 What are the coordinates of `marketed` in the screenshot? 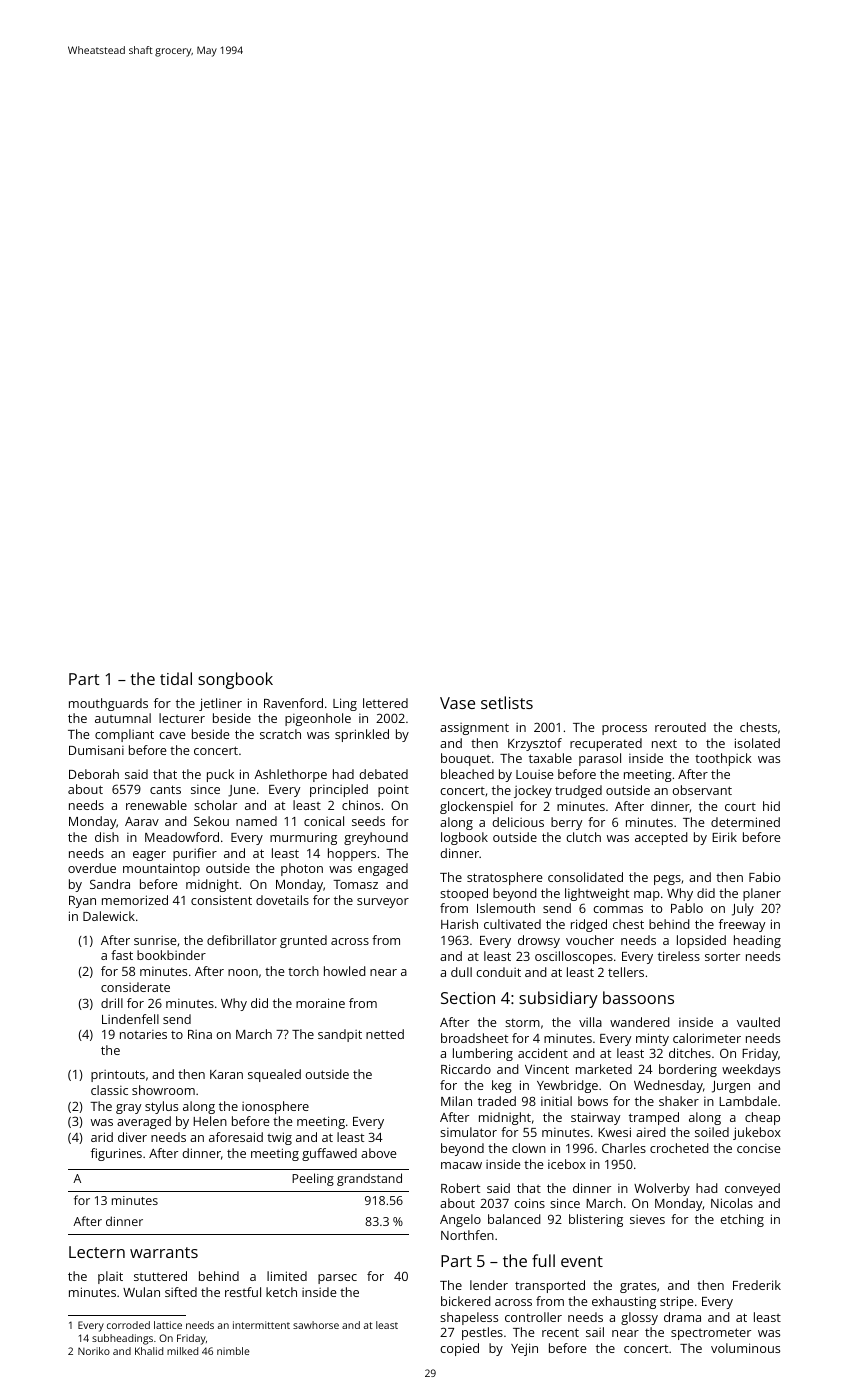 It's located at (604, 1069).
